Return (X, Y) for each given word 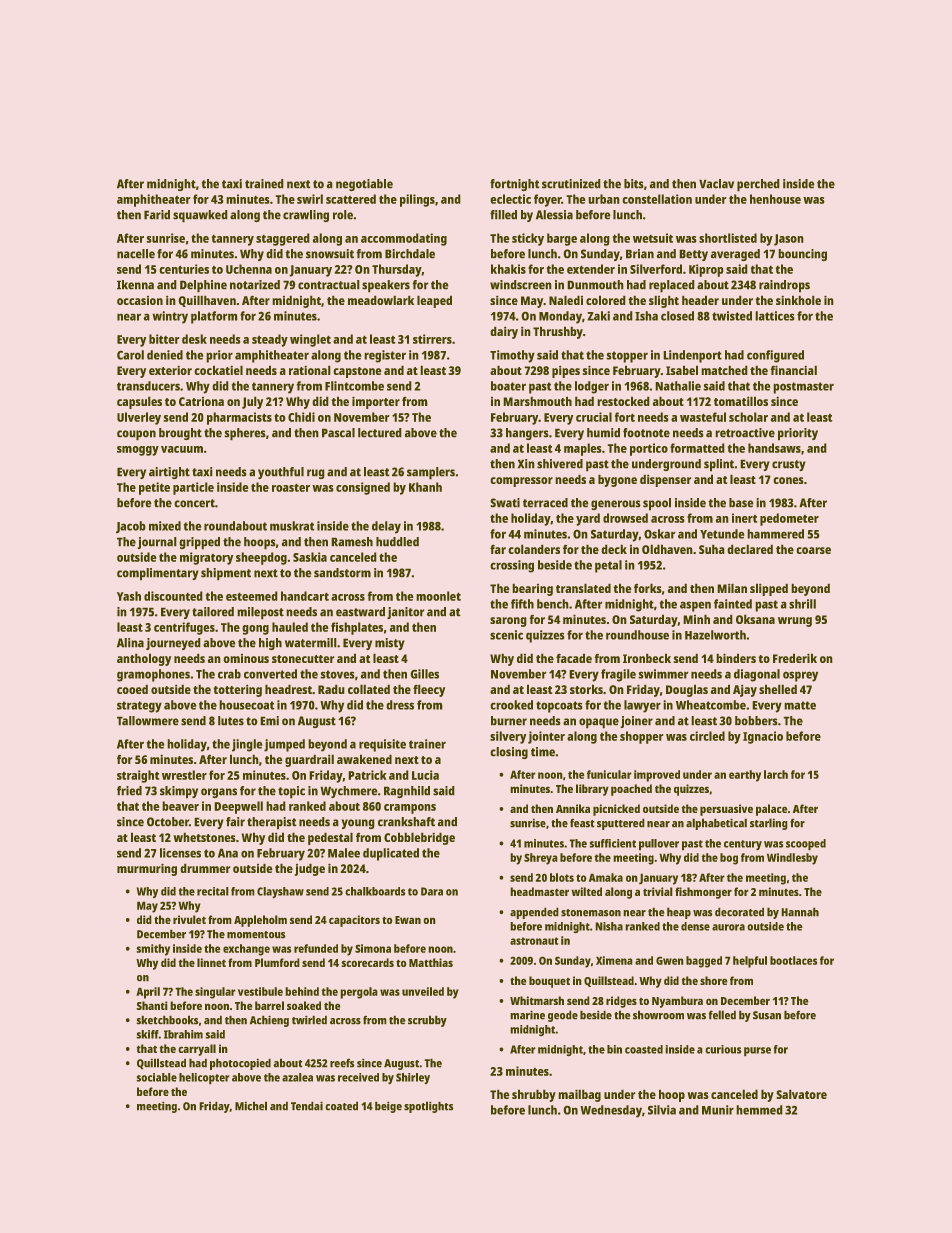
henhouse (775, 199)
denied (165, 355)
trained (264, 183)
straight (138, 776)
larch (776, 774)
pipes (566, 372)
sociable (157, 1077)
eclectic (511, 199)
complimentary (158, 574)
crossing (512, 566)
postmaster (804, 388)
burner (509, 720)
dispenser (665, 481)
